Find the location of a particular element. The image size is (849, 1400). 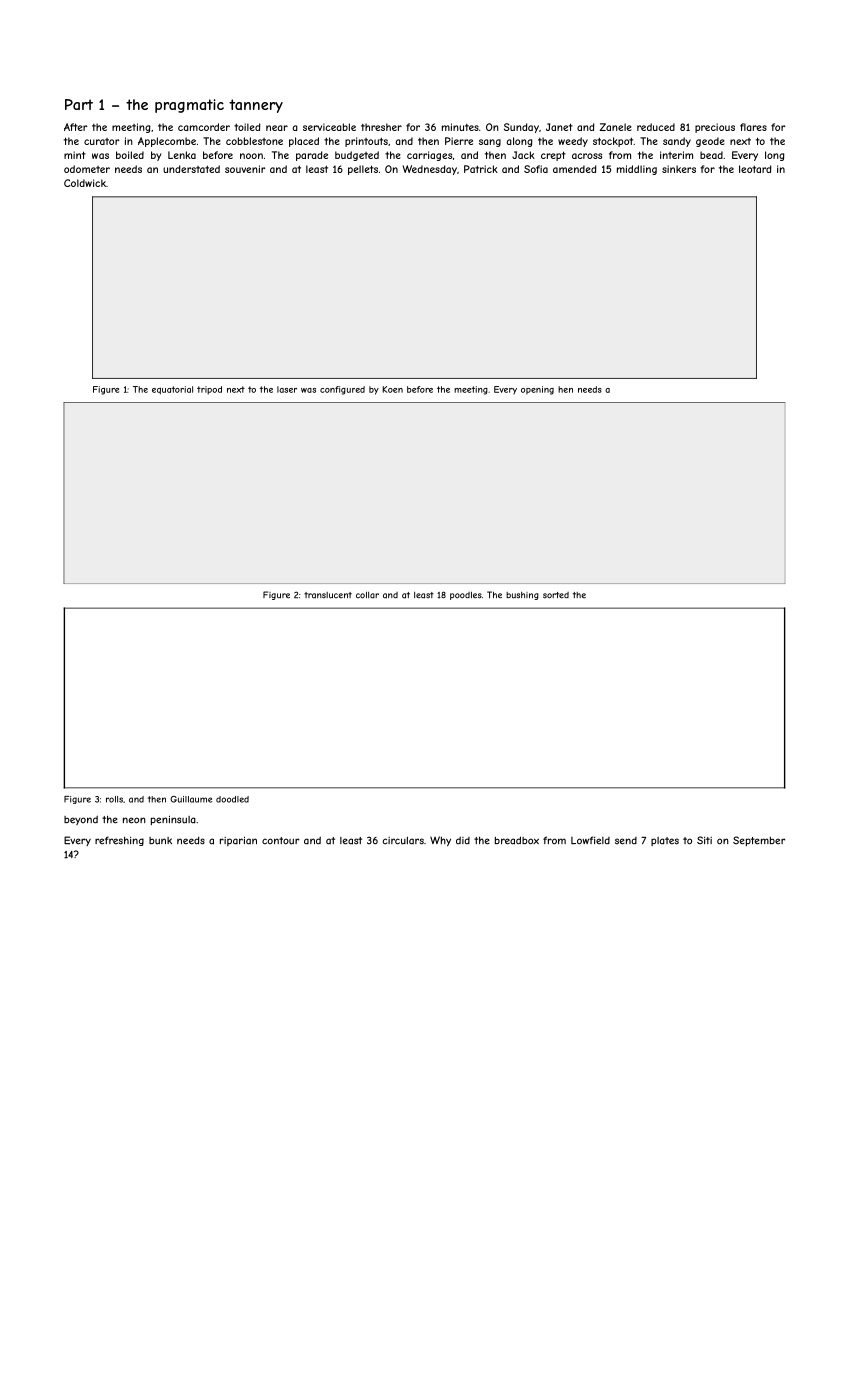

rolls is located at coordinates (114, 799).
